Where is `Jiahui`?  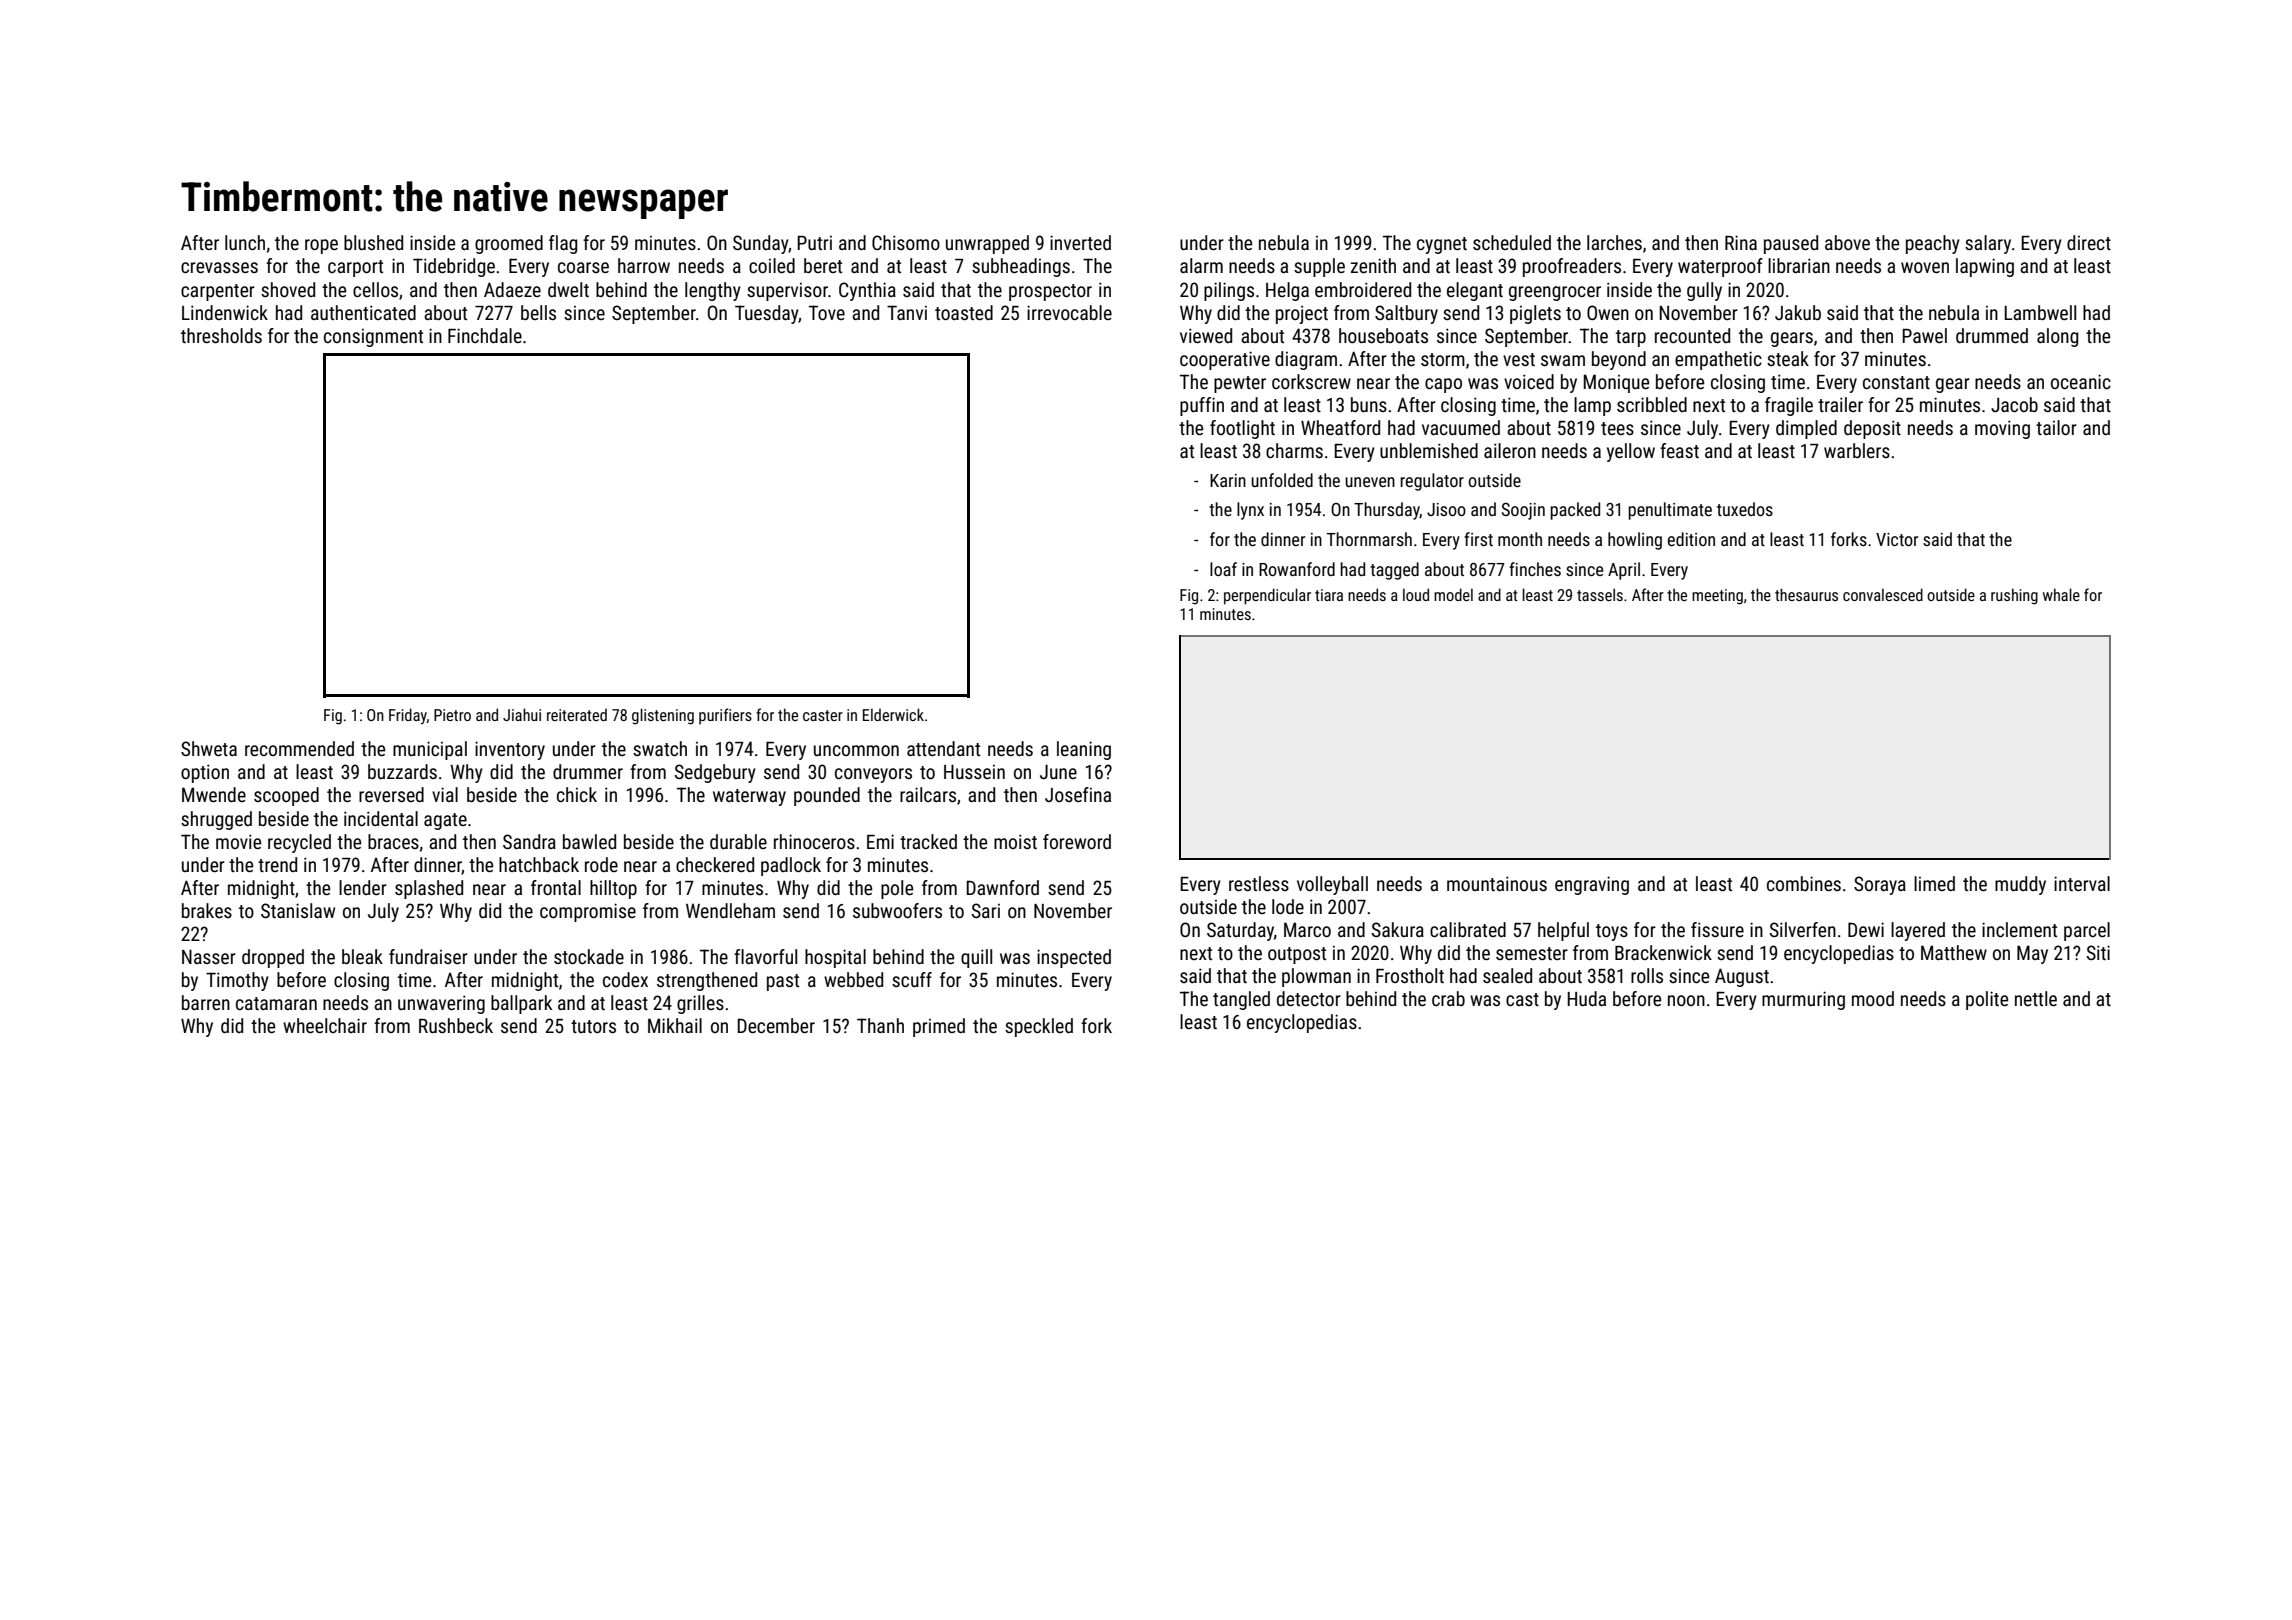 Jiahui is located at coordinates (522, 714).
